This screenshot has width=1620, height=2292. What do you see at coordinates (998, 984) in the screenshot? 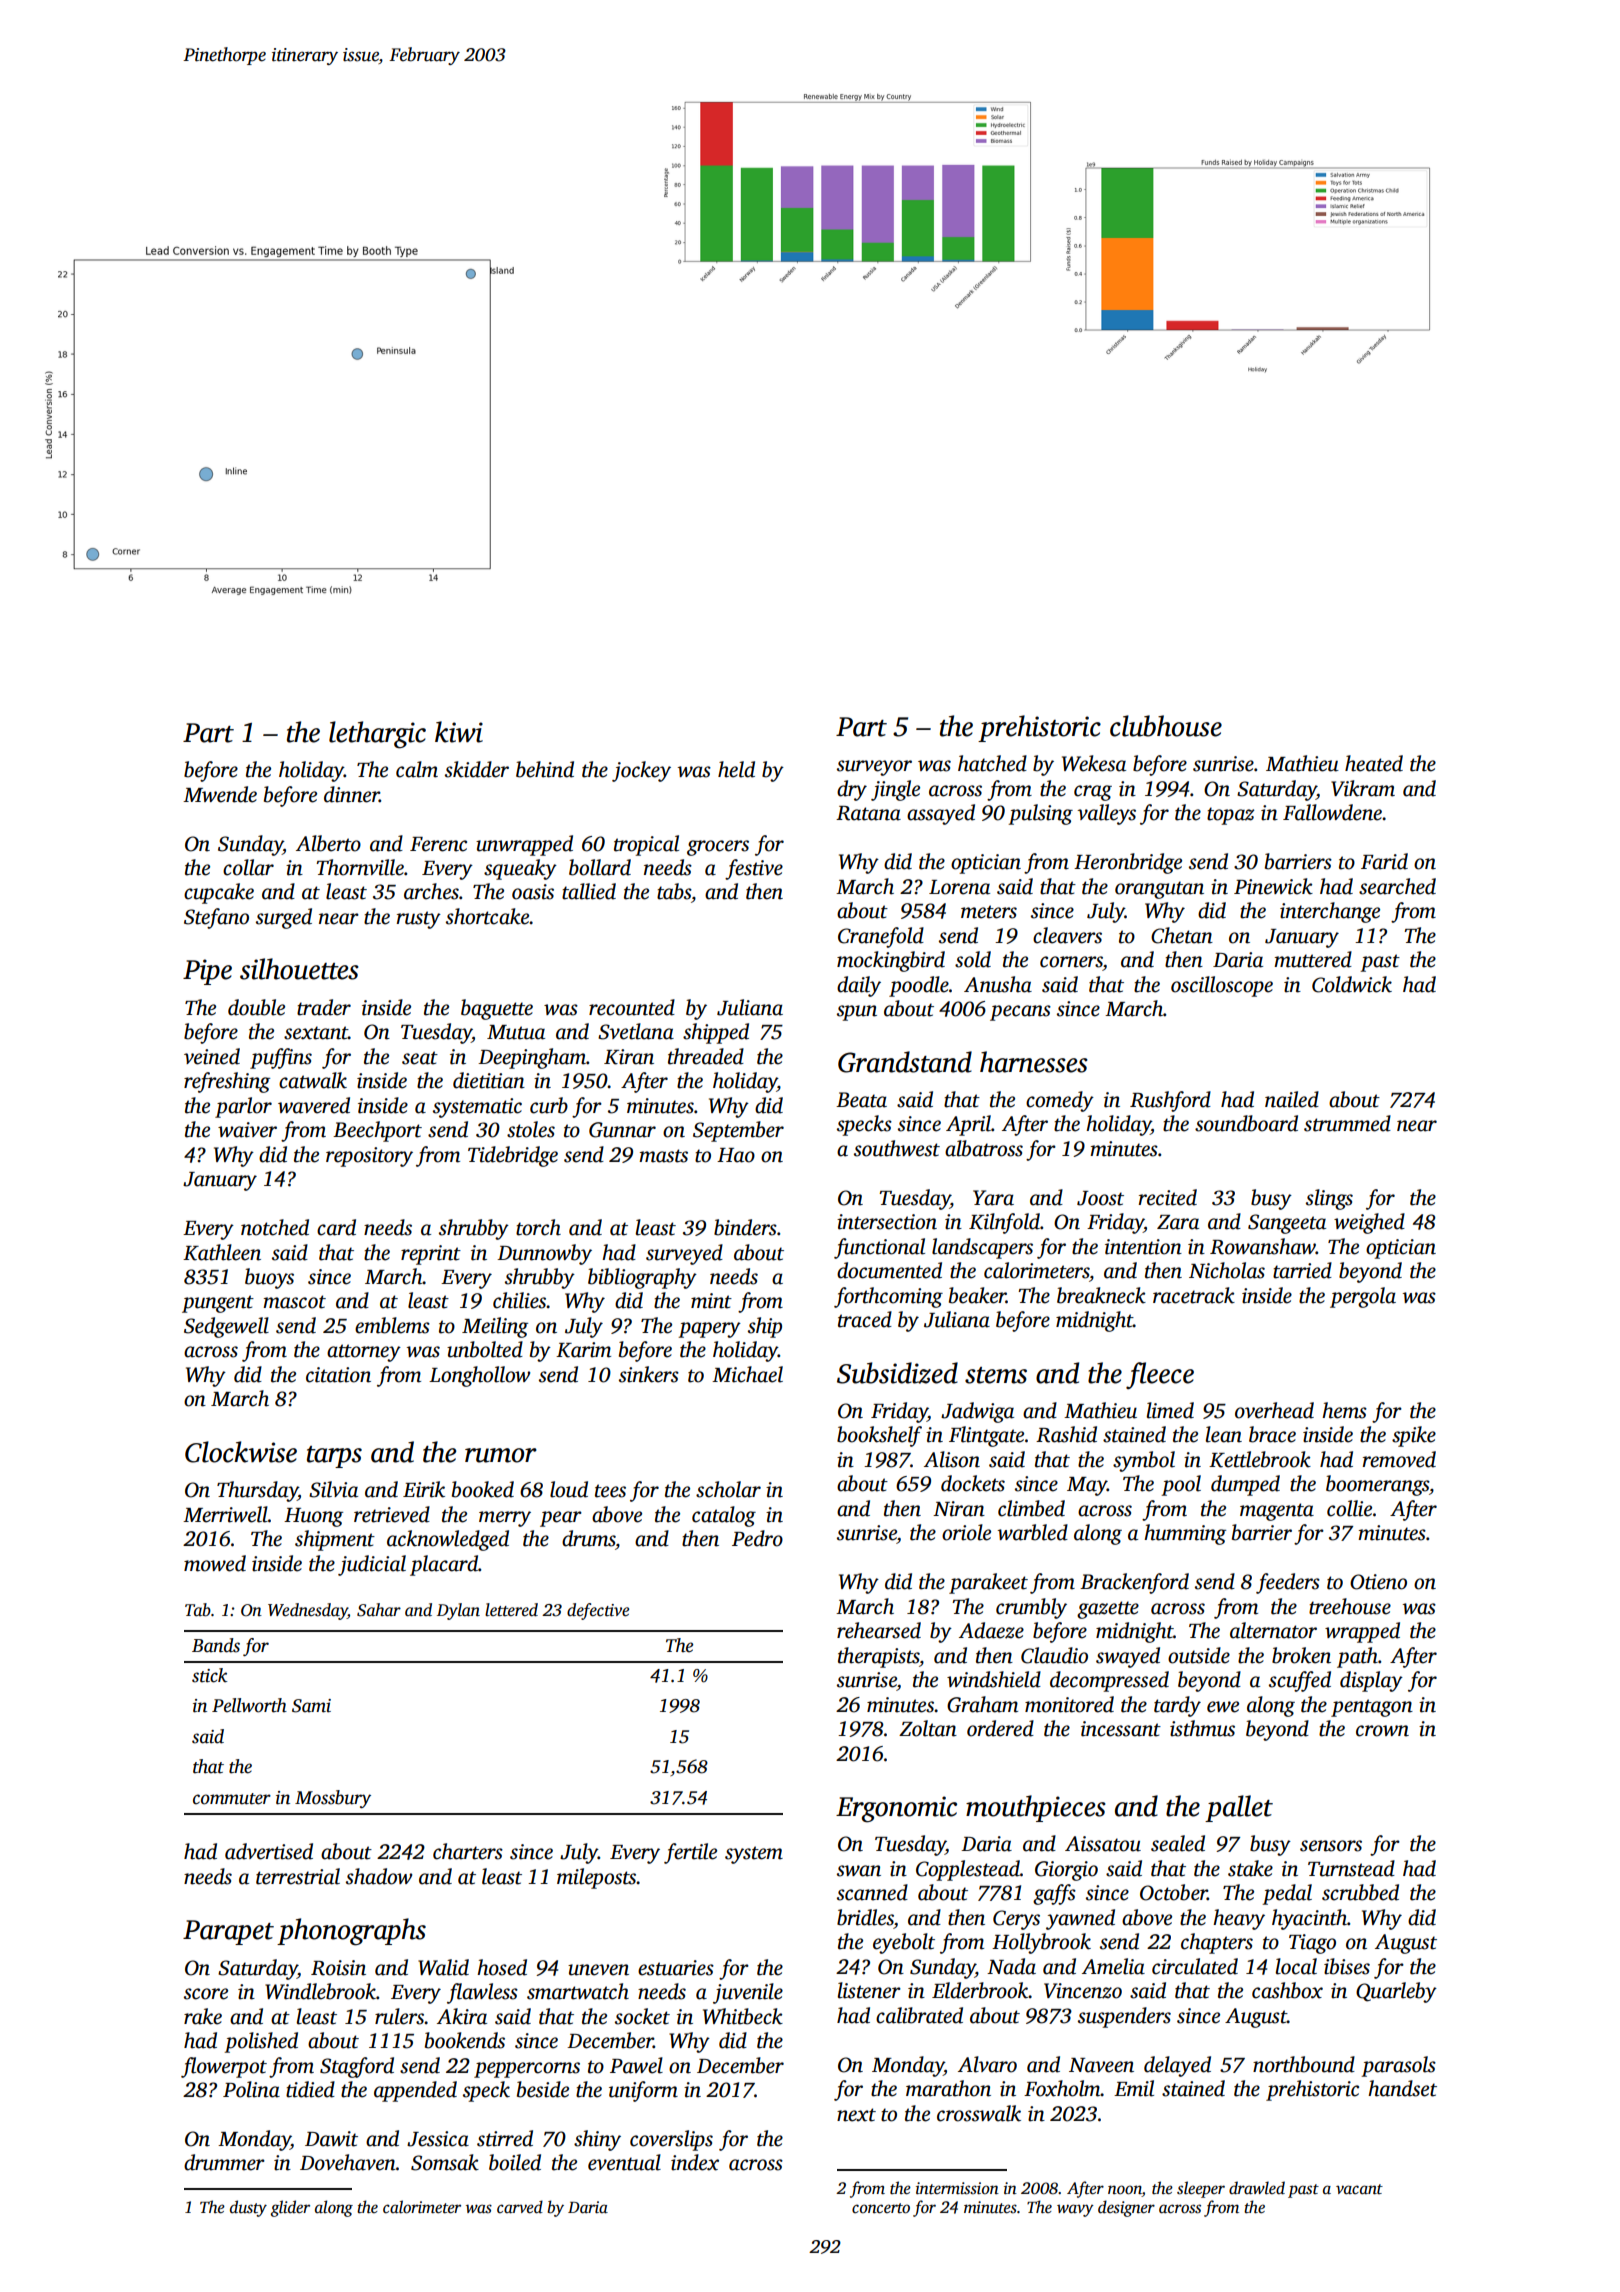
I see `Anusha` at bounding box center [998, 984].
